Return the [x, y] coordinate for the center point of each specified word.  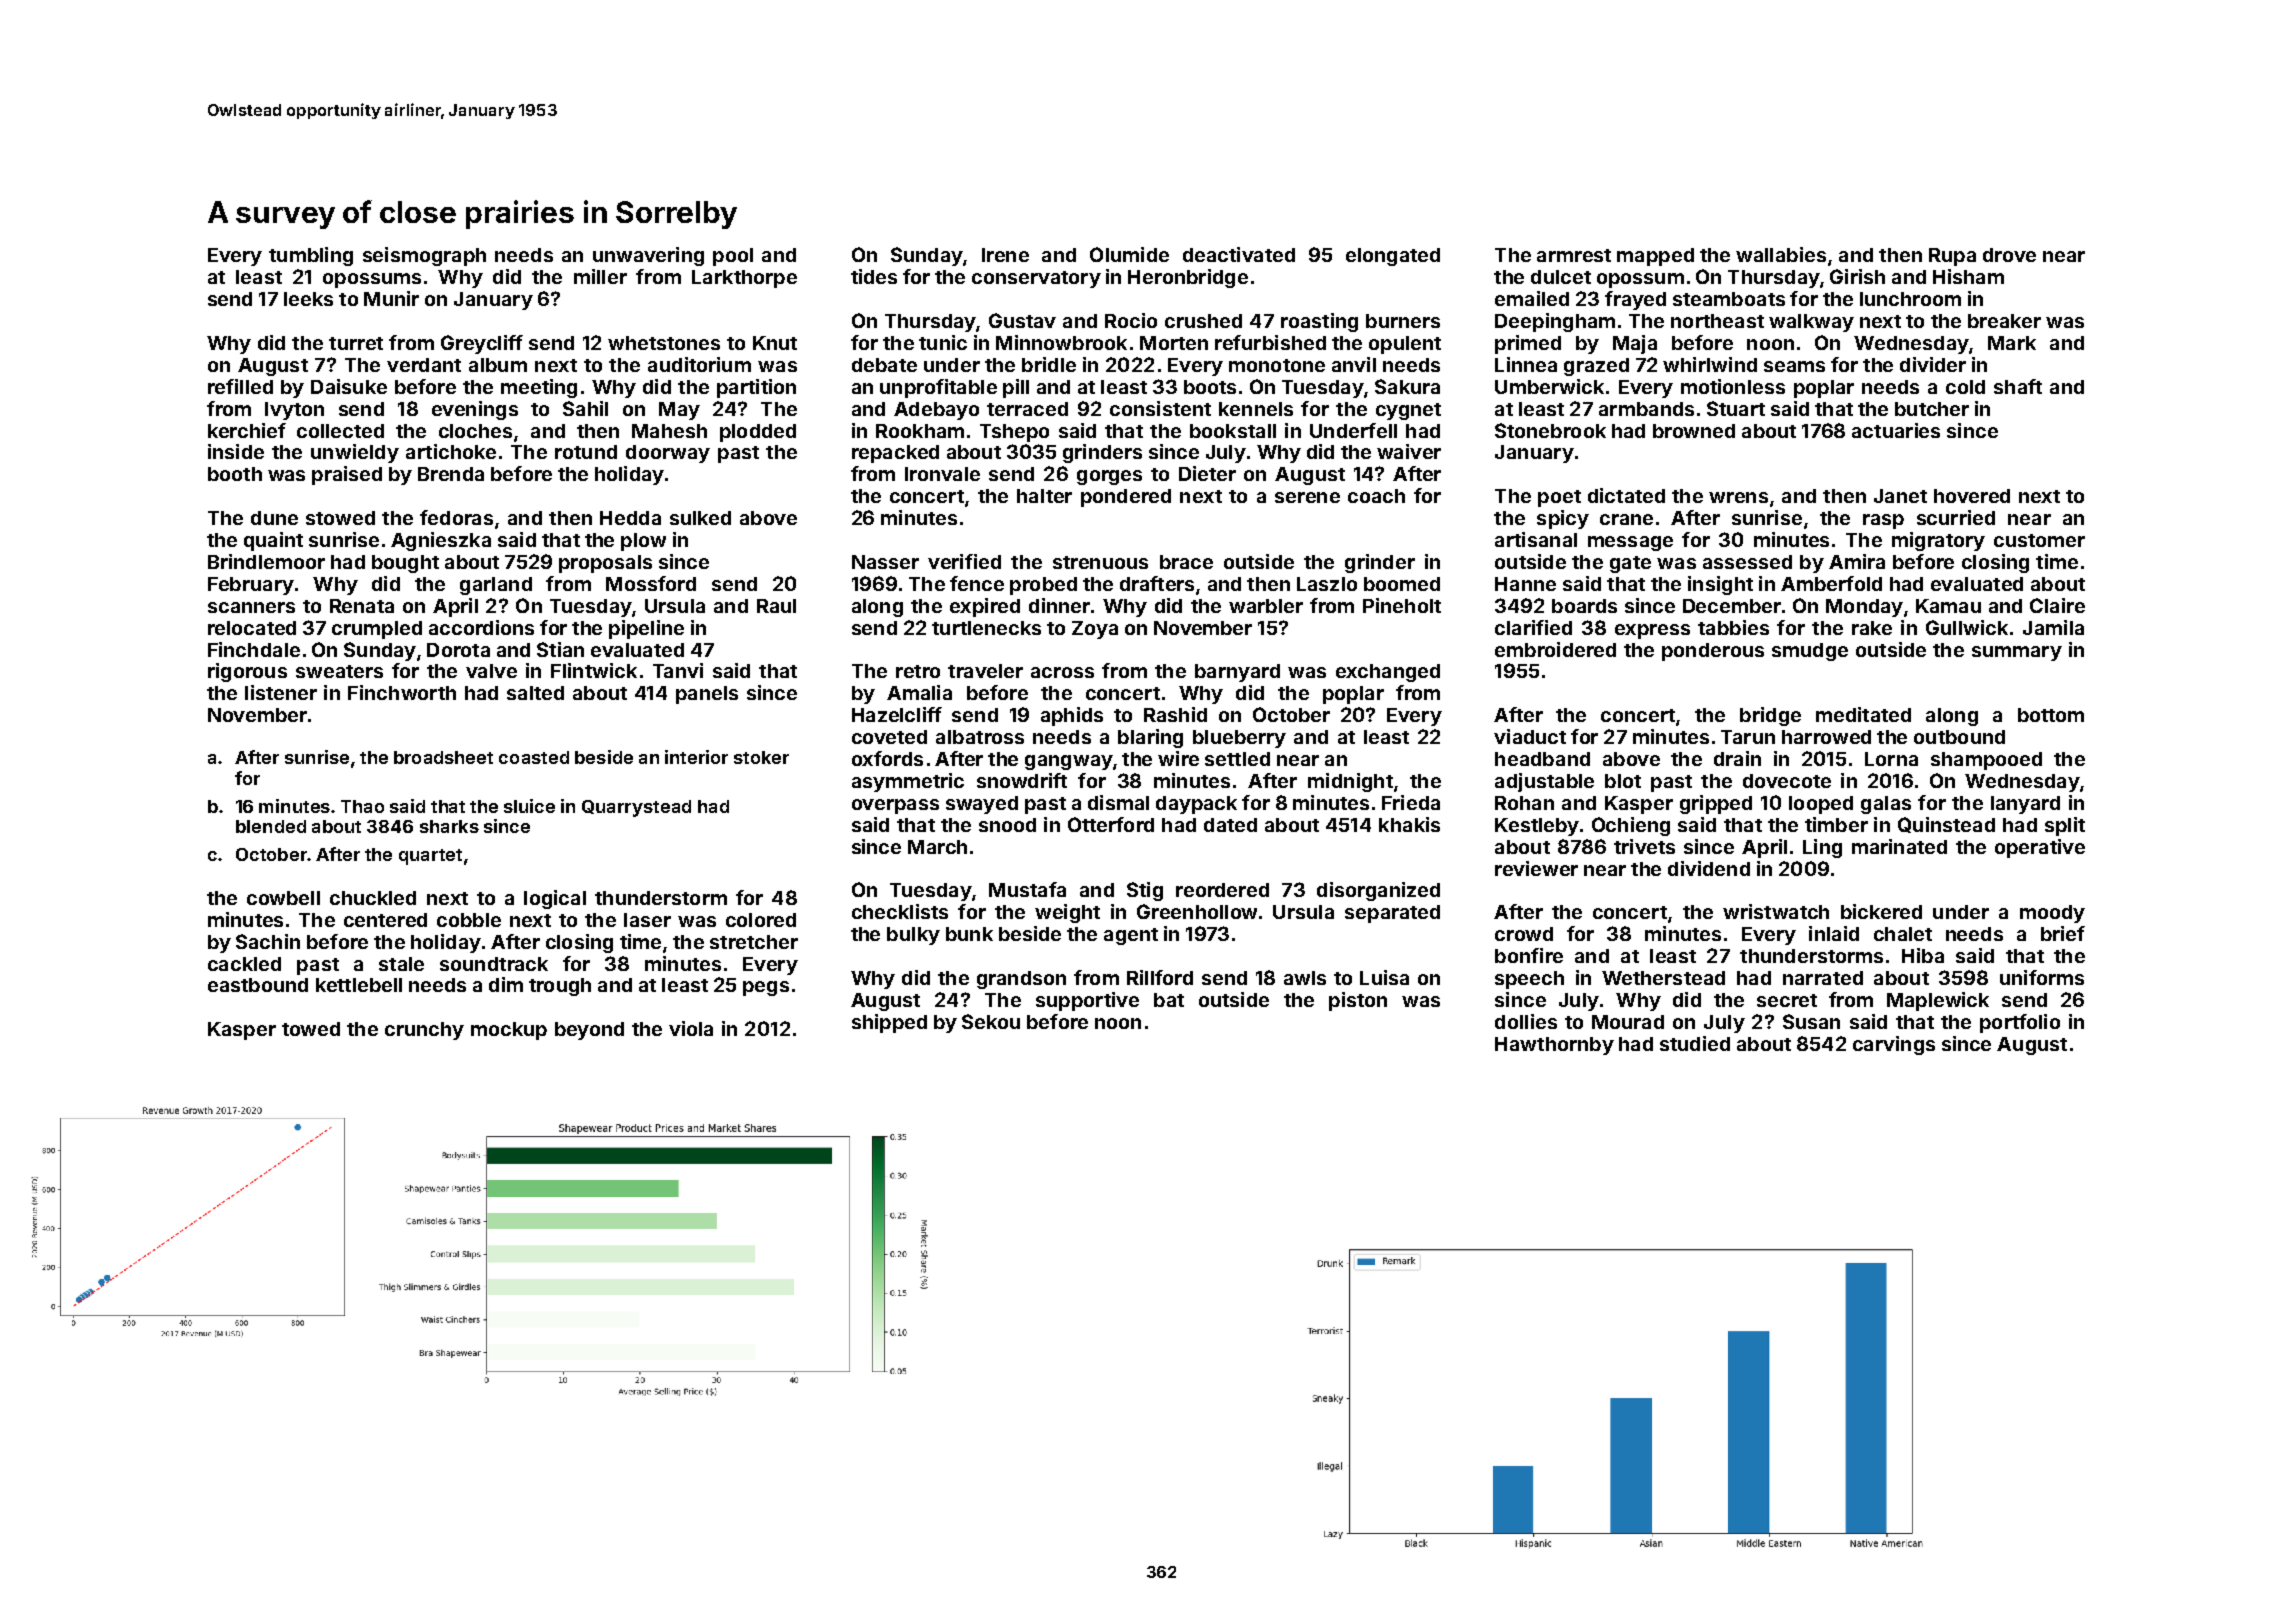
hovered [1972, 496]
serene [1307, 497]
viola [691, 1028]
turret [356, 343]
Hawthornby [1554, 1046]
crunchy [424, 1031]
